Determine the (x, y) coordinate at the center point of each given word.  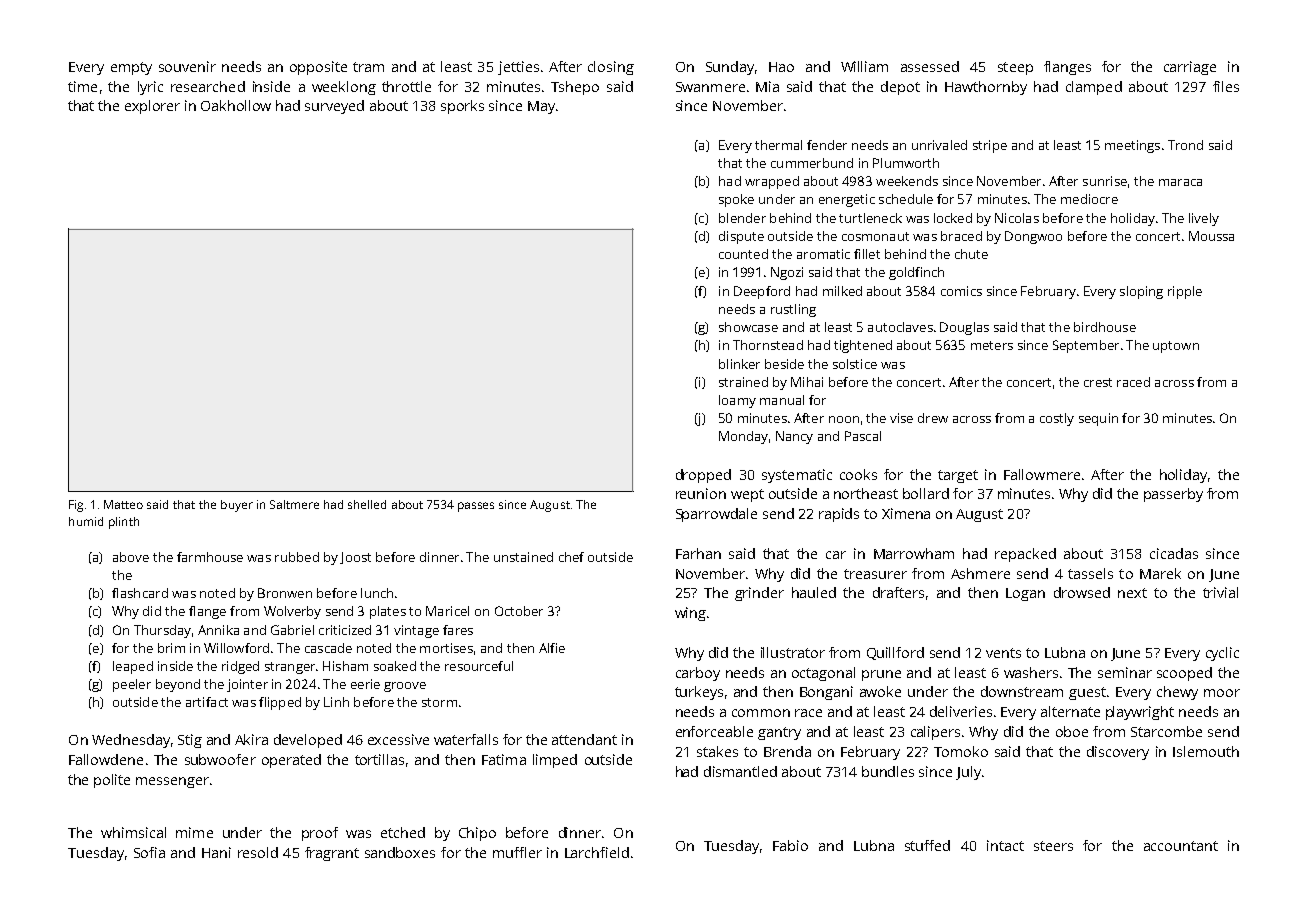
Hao (781, 67)
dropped (703, 476)
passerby (1173, 495)
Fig (76, 506)
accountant (1181, 846)
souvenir (187, 66)
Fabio (790, 845)
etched (403, 832)
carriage (1190, 68)
